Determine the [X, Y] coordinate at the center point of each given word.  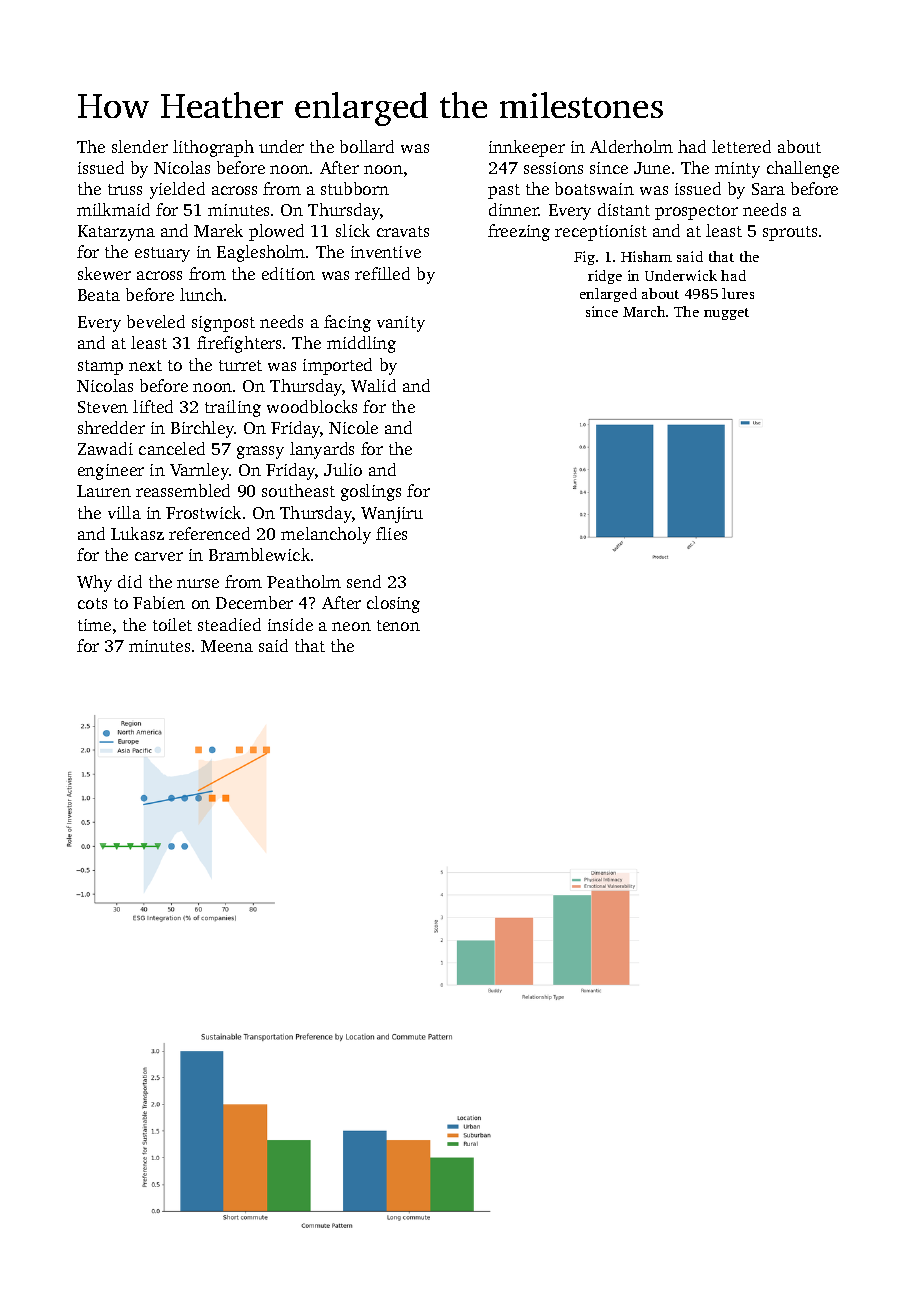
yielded [177, 190]
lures [738, 293]
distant [624, 209]
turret [240, 365]
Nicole [353, 427]
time [94, 625]
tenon [398, 625]
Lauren [104, 491]
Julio [343, 469]
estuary [162, 254]
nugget [726, 314]
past [504, 191]
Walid [373, 385]
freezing [519, 232]
